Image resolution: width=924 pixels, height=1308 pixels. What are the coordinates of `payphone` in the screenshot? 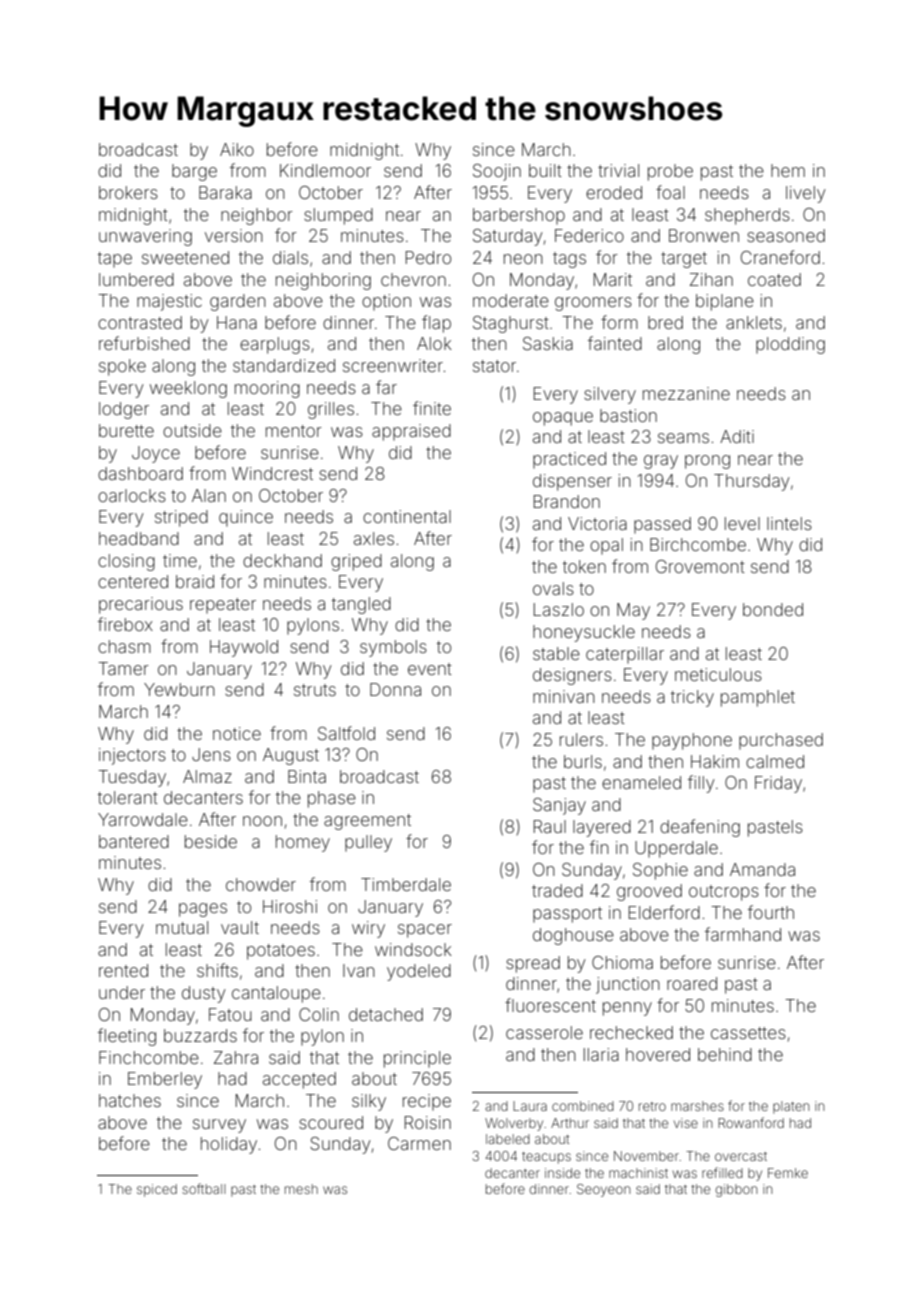 It's located at (692, 741).
